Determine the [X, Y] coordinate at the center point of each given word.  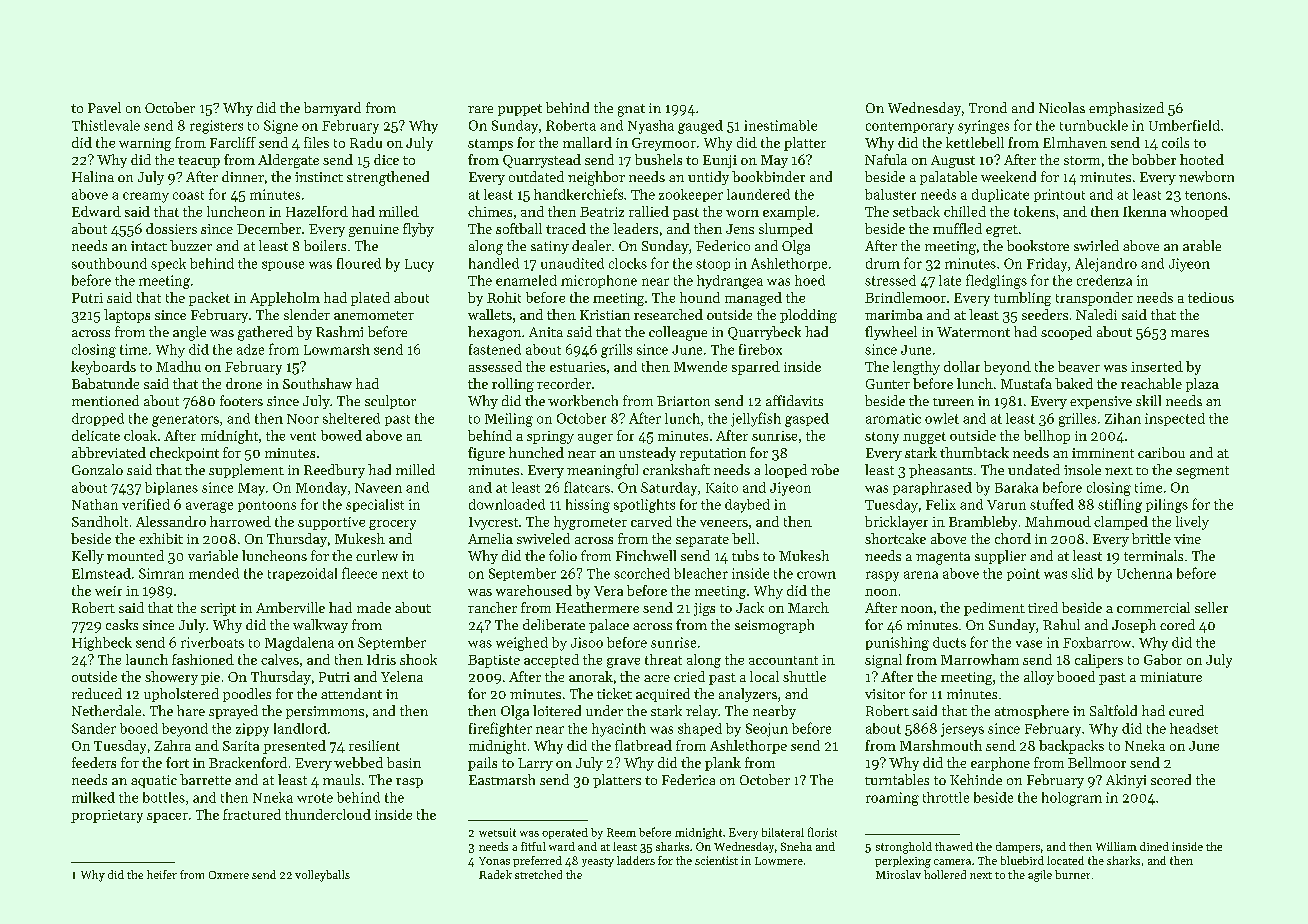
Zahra [172, 745]
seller [1211, 607]
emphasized [1126, 109]
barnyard [332, 109]
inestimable [780, 125]
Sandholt [100, 521]
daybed [747, 506]
